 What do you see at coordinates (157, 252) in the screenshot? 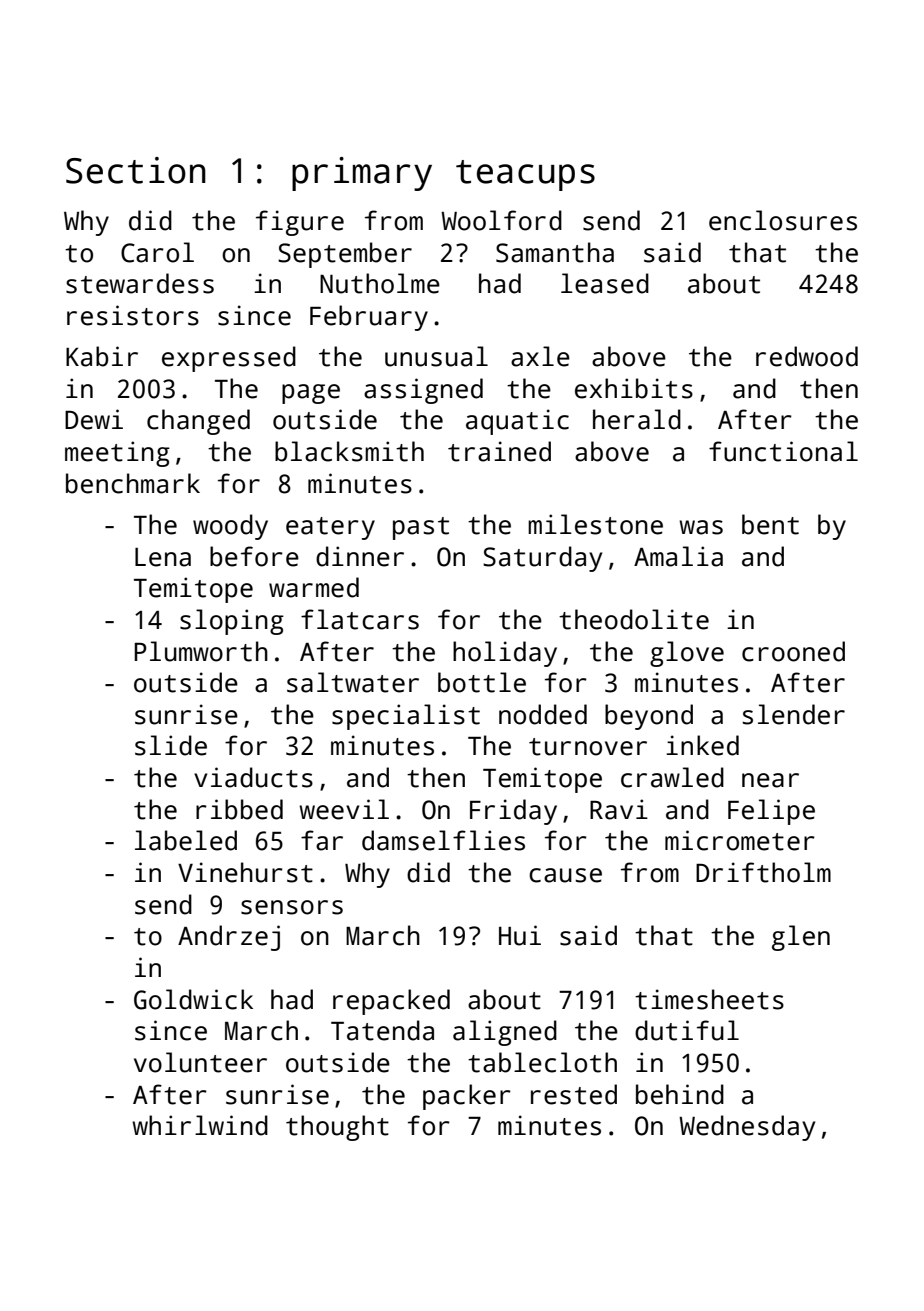
I see `Carol` at bounding box center [157, 252].
